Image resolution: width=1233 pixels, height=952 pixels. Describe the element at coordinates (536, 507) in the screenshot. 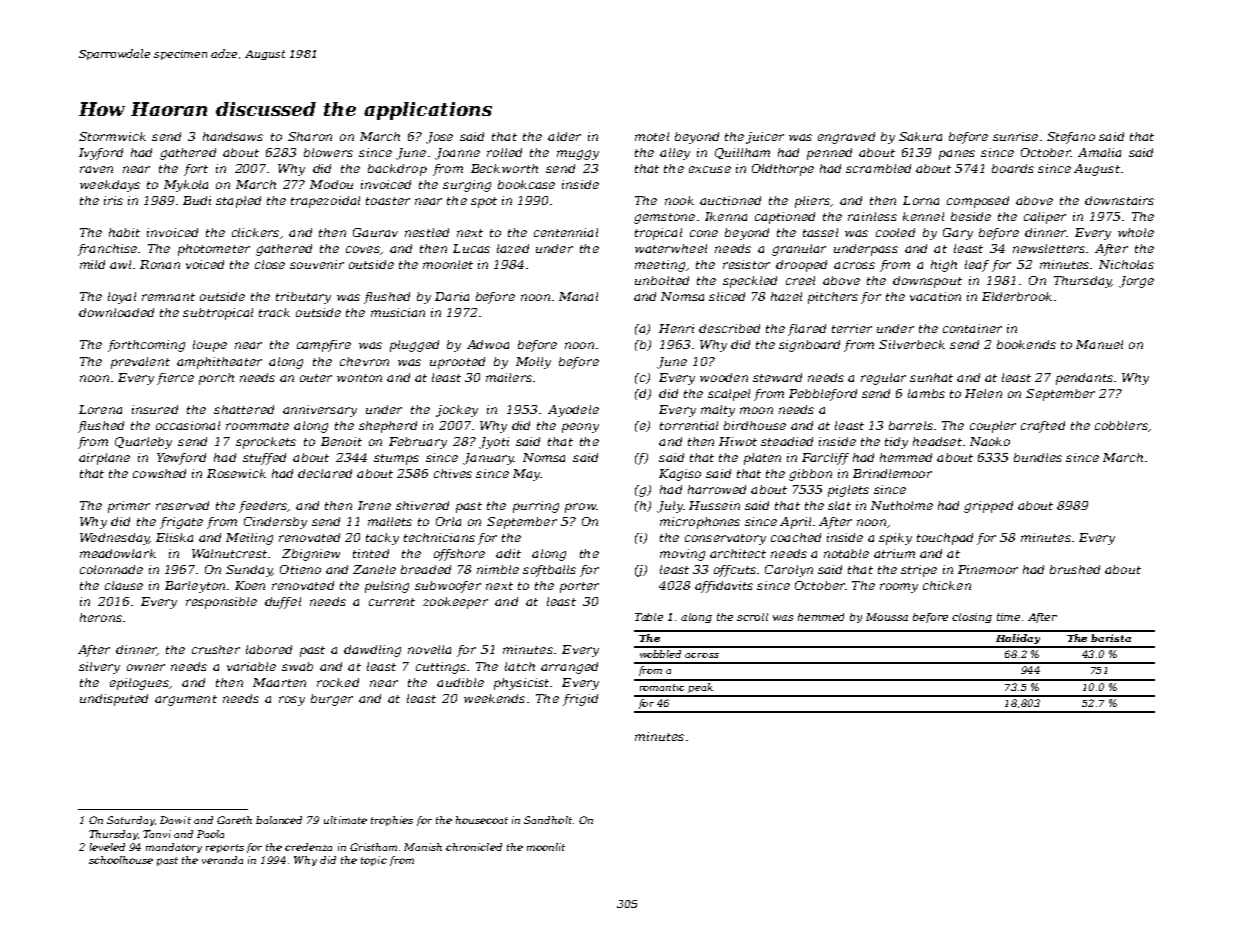

I see `purring` at that location.
